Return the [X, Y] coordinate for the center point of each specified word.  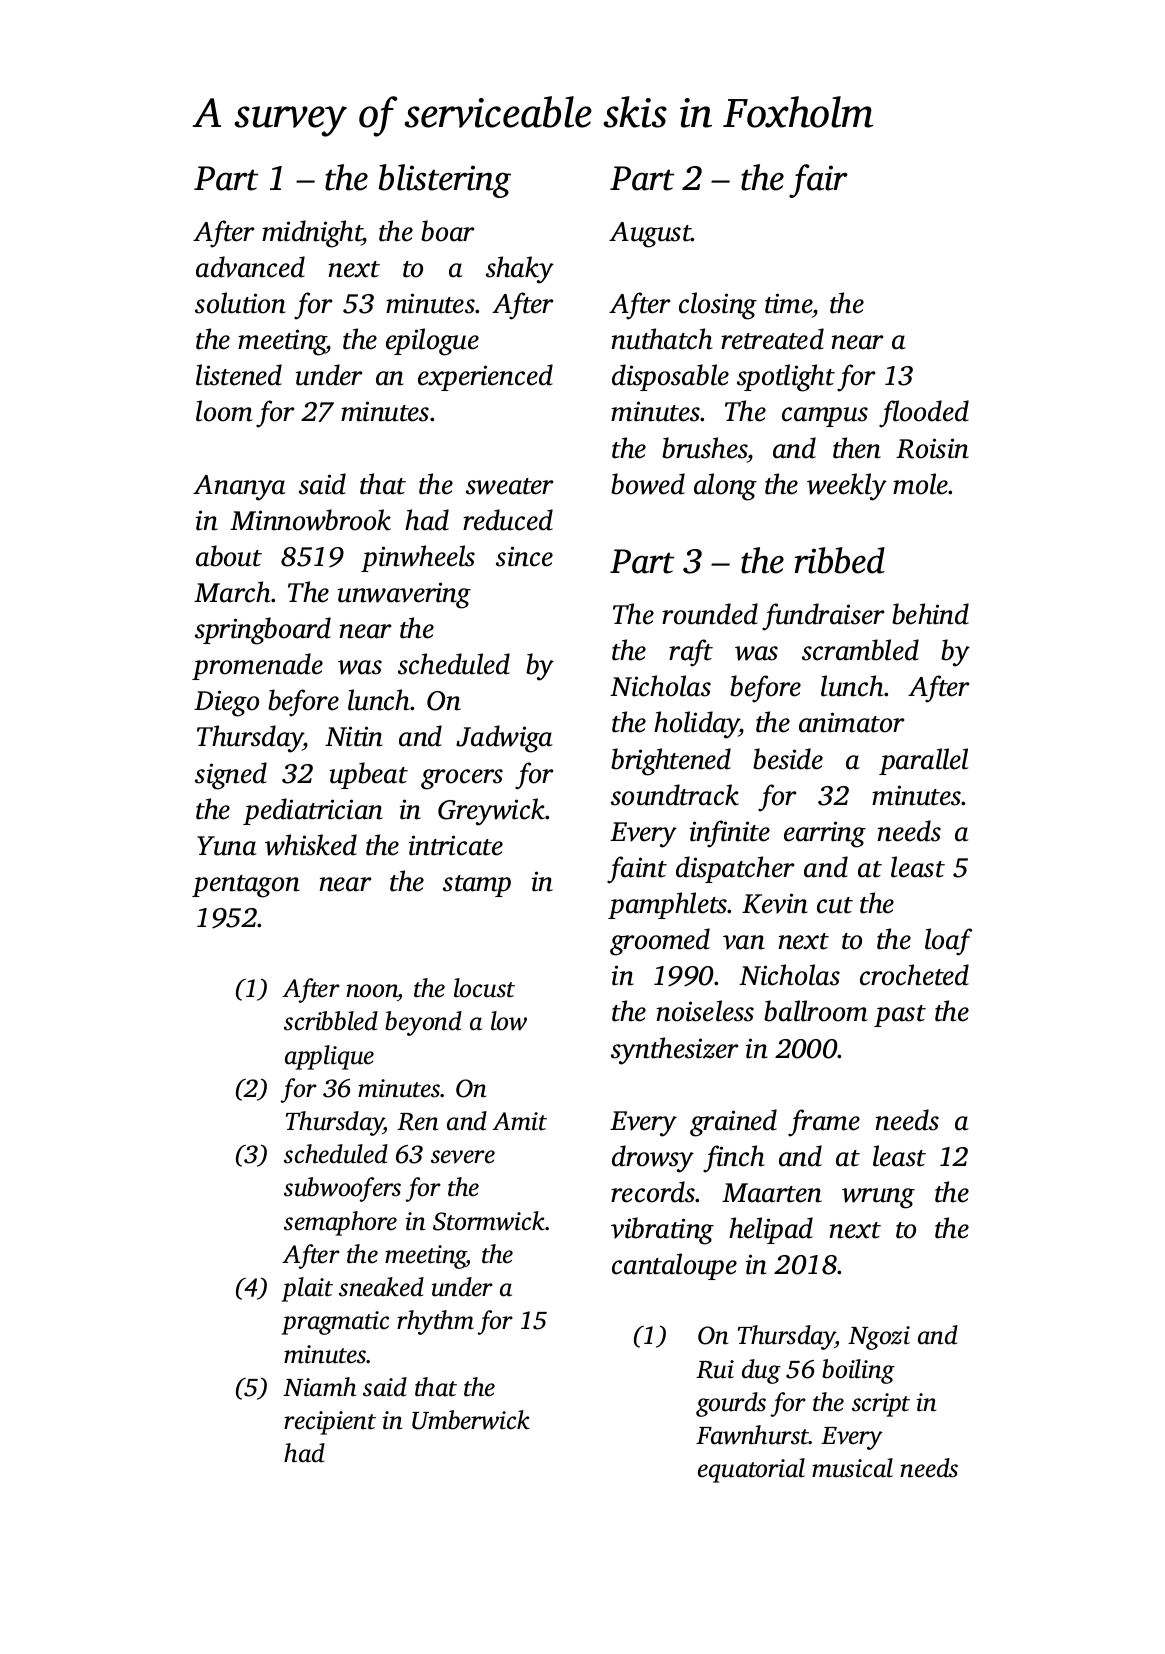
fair [818, 181]
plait [307, 1289]
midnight [312, 234]
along [725, 487]
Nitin [354, 736]
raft [691, 653]
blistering [444, 181]
